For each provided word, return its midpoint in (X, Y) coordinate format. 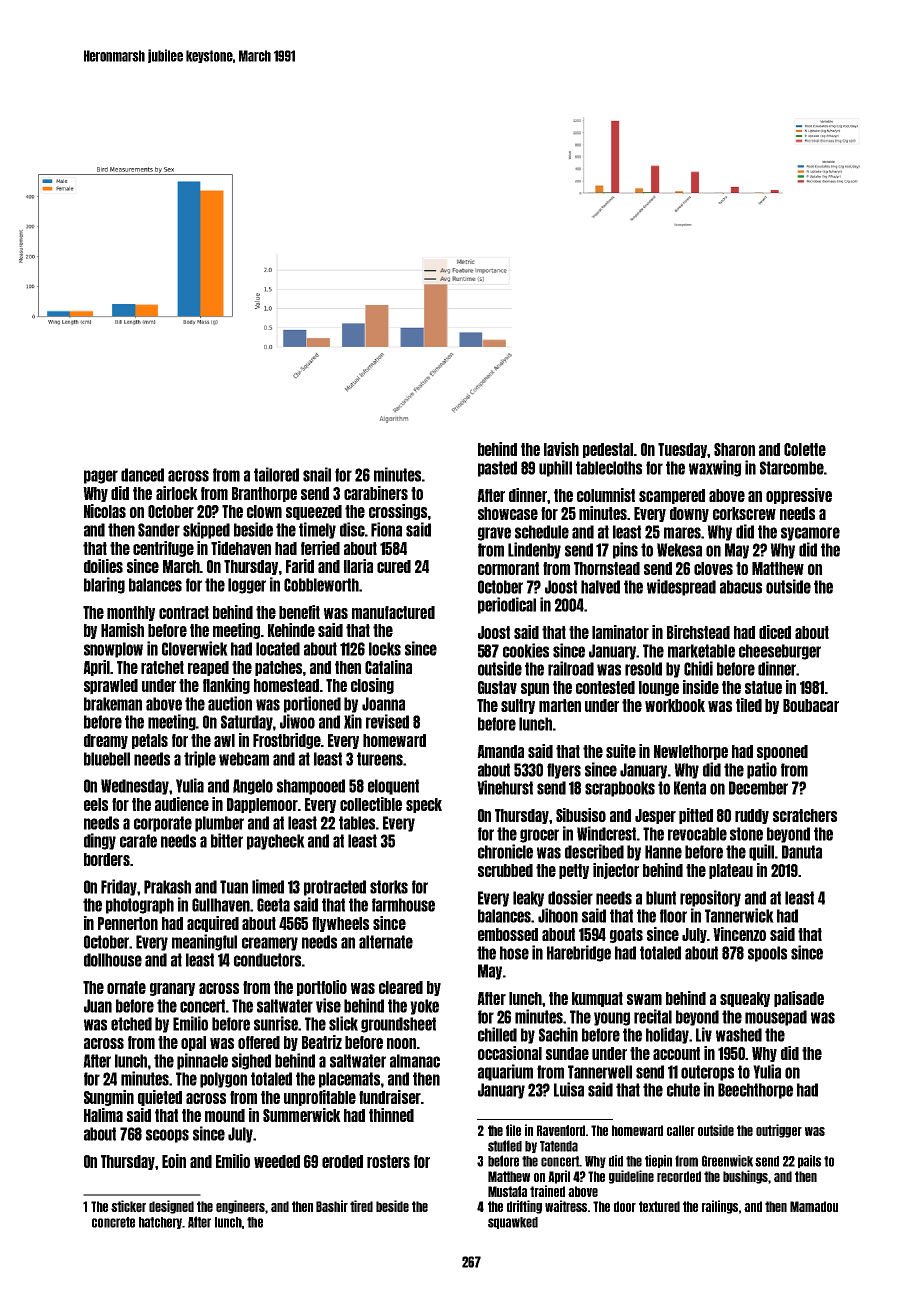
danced (142, 475)
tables (357, 823)
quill (761, 852)
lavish (561, 449)
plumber (219, 824)
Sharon (734, 449)
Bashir (332, 1206)
